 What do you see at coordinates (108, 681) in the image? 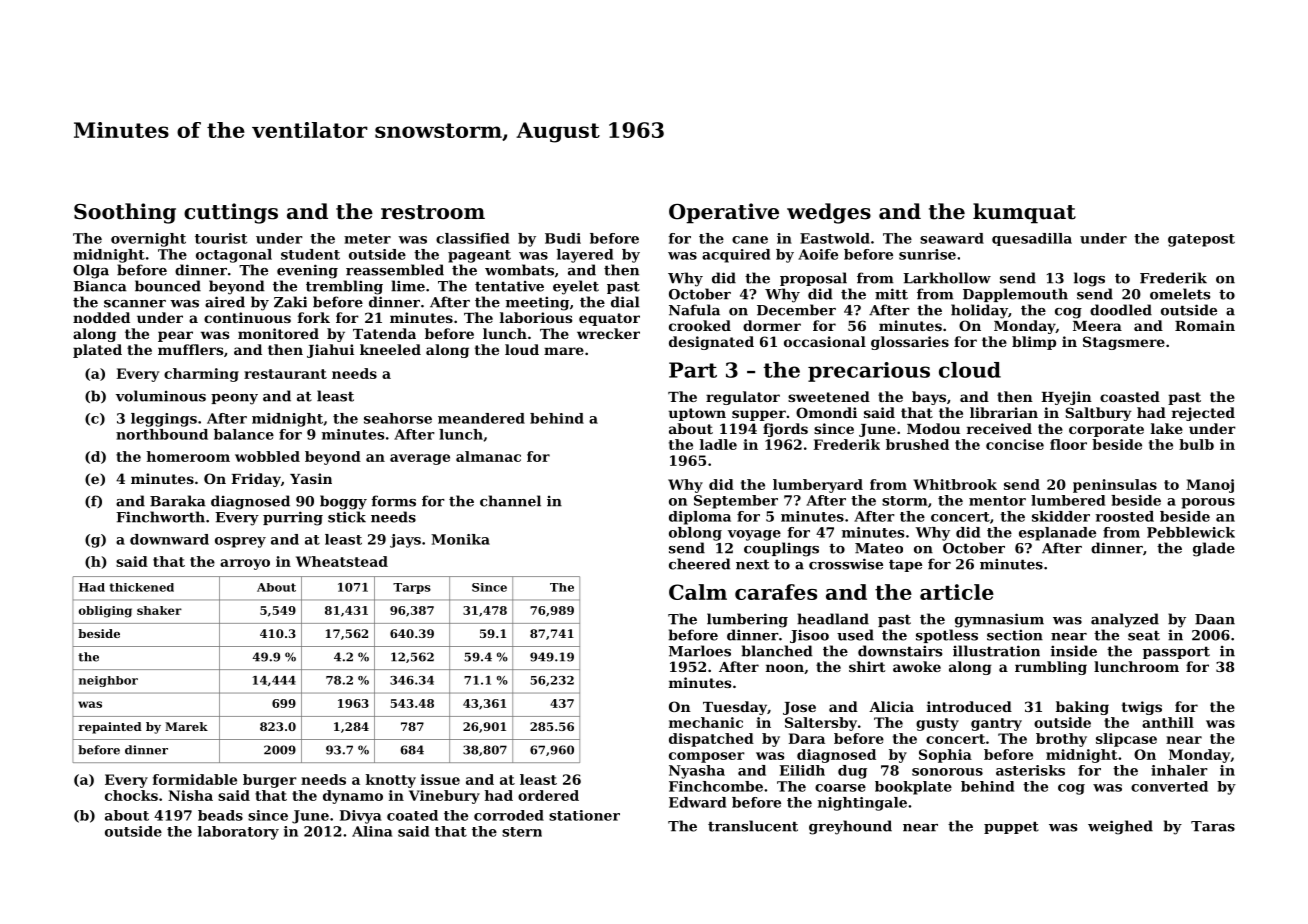
I see `neighbor` at bounding box center [108, 681].
